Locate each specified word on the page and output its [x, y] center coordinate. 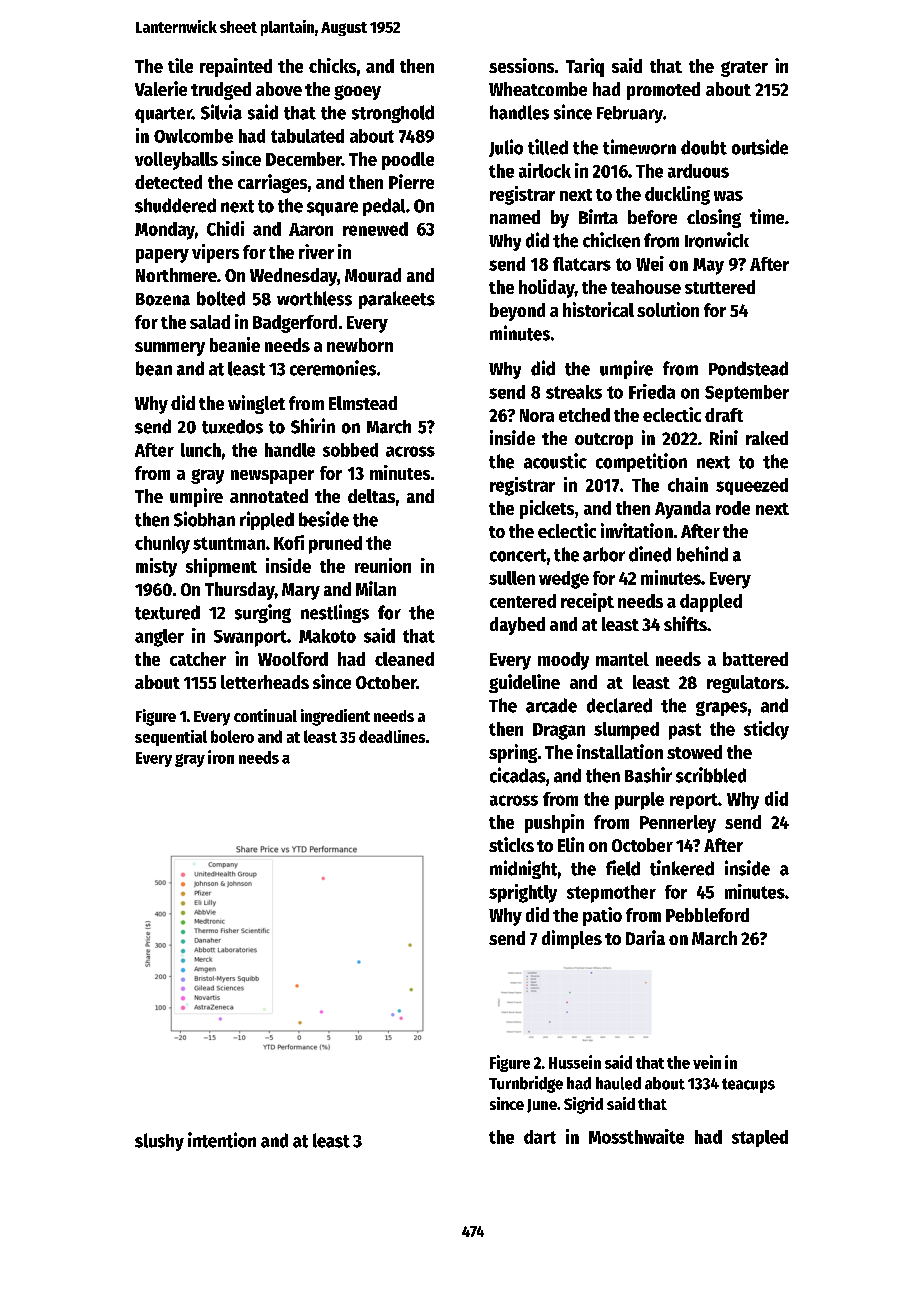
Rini [724, 437]
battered [755, 659]
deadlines [392, 736]
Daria [645, 937]
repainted [236, 67]
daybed [517, 626]
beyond [517, 312]
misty [156, 567]
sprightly [523, 893]
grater [744, 69]
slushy [159, 1142]
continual [265, 715]
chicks [332, 65]
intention [222, 1140]
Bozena [163, 299]
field [623, 868]
